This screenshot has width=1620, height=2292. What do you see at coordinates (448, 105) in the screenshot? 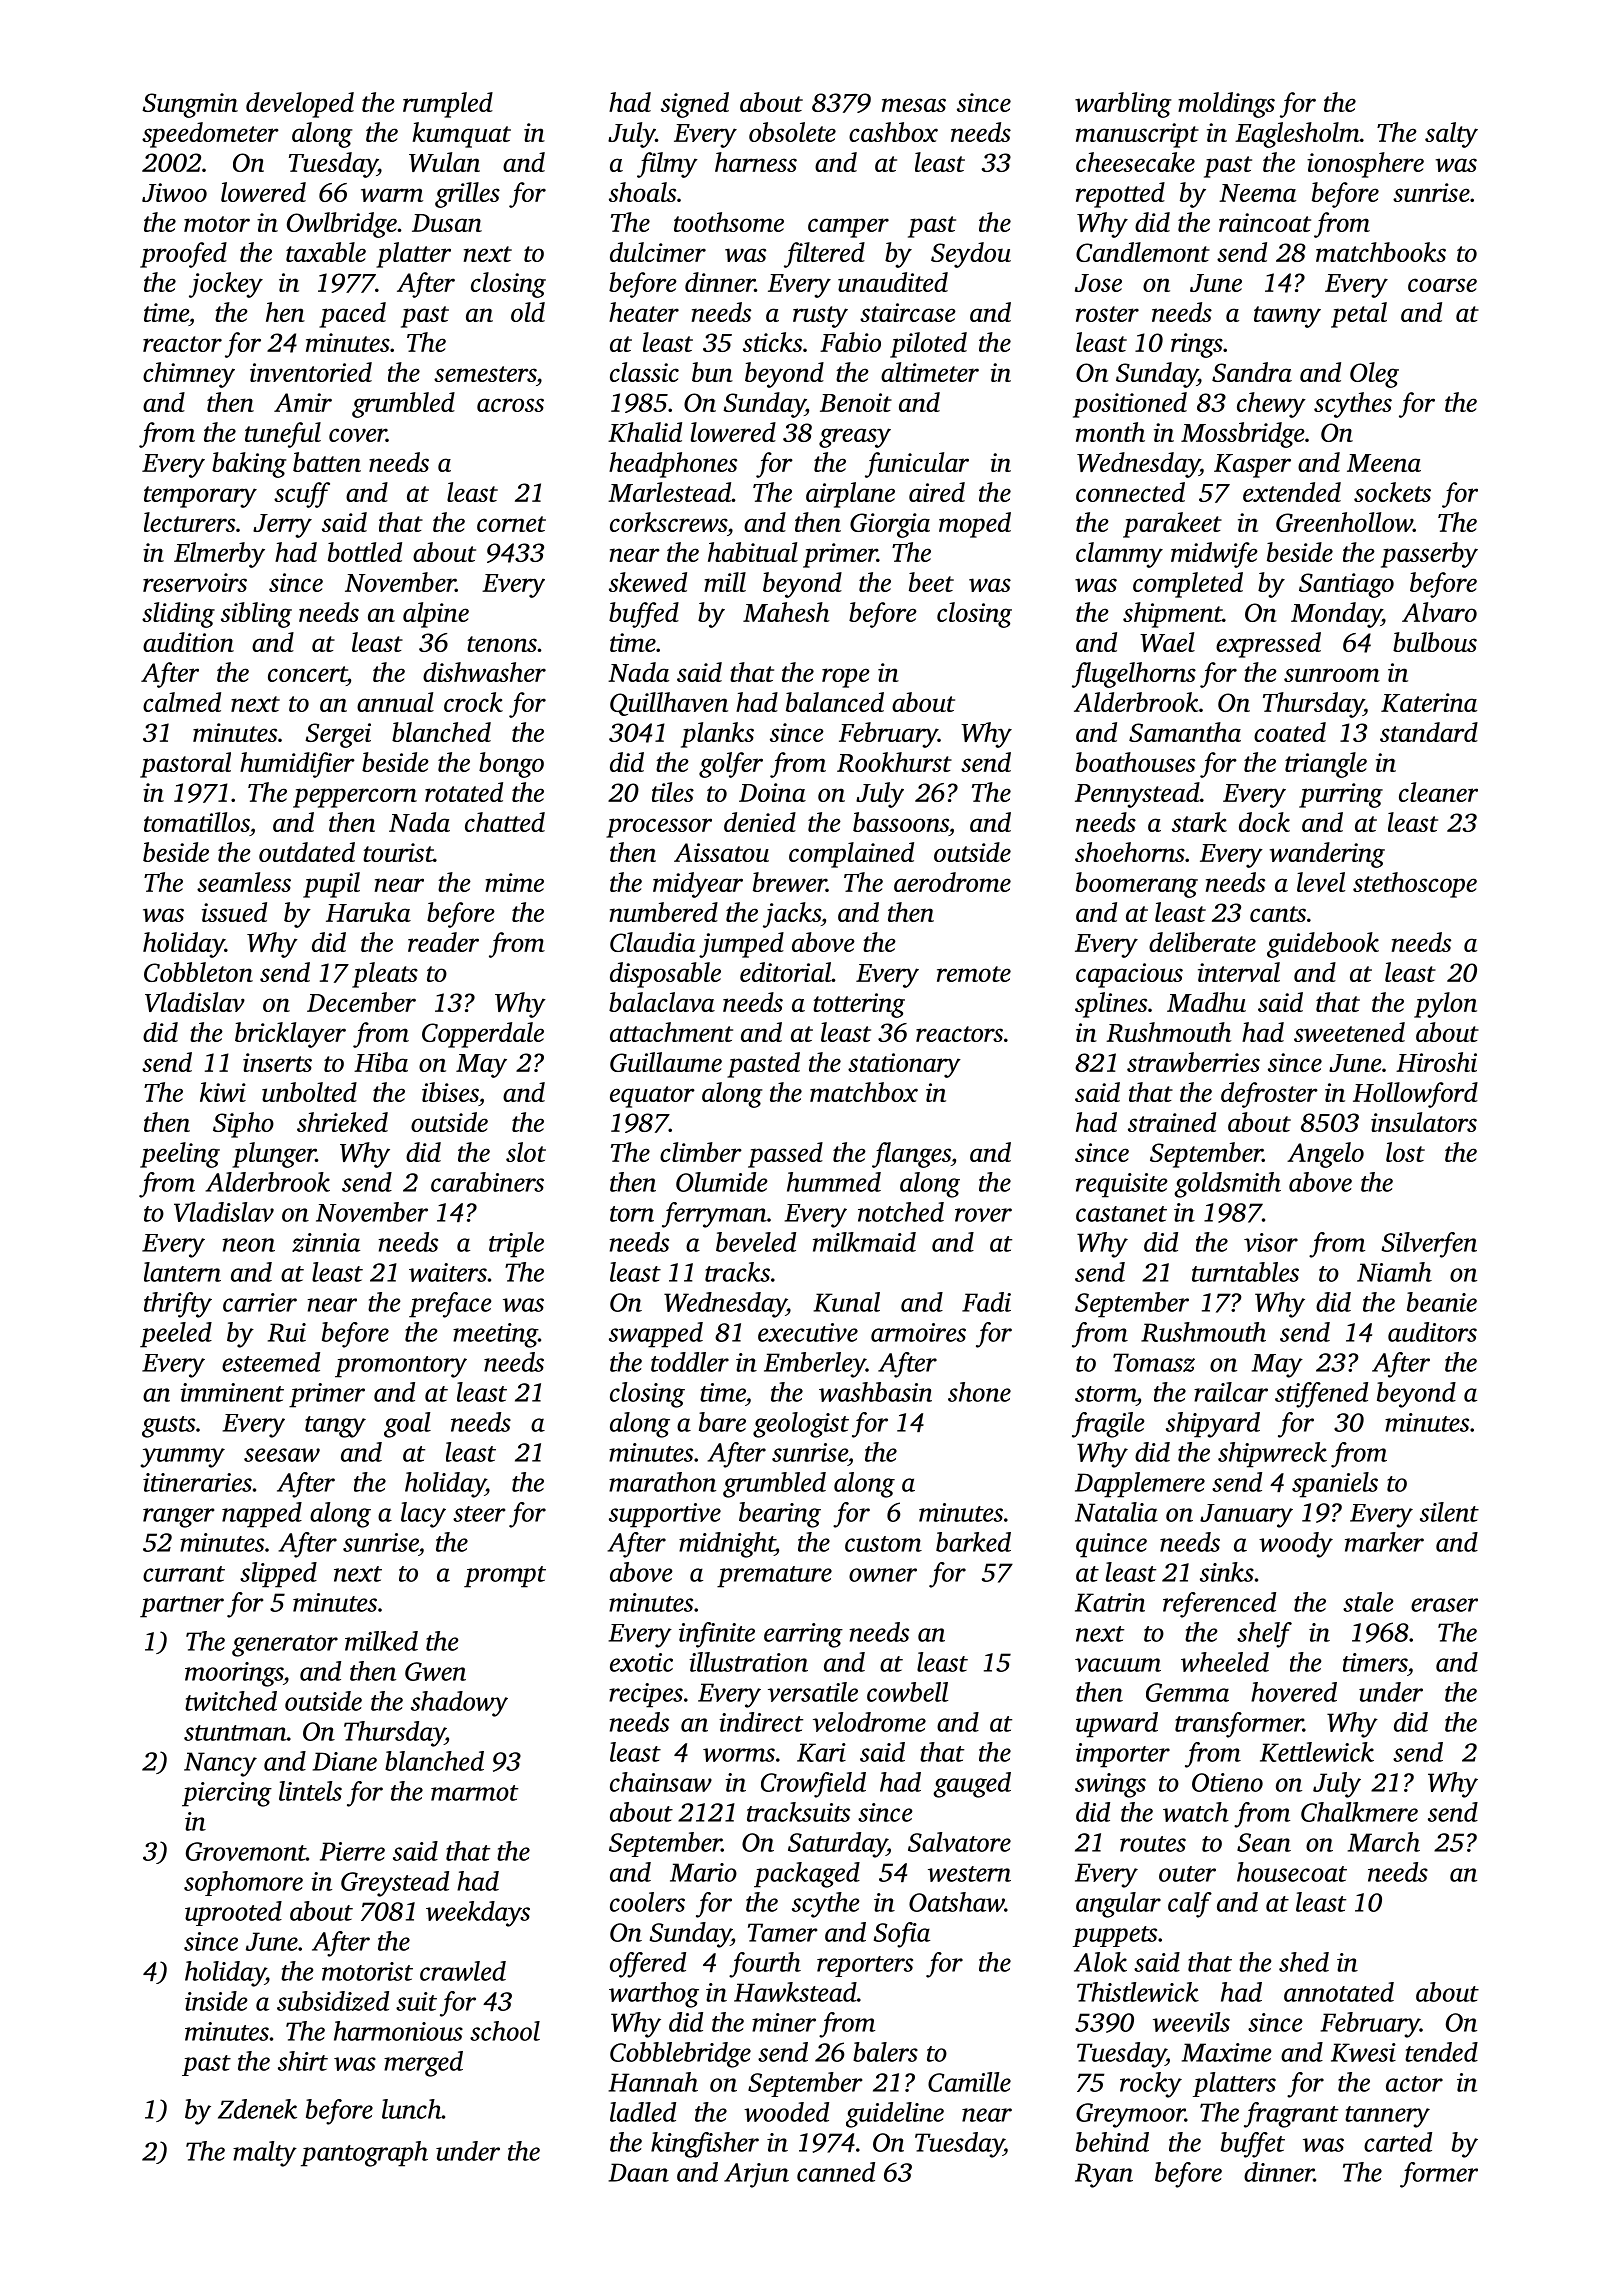
I see `rumpled` at bounding box center [448, 105].
